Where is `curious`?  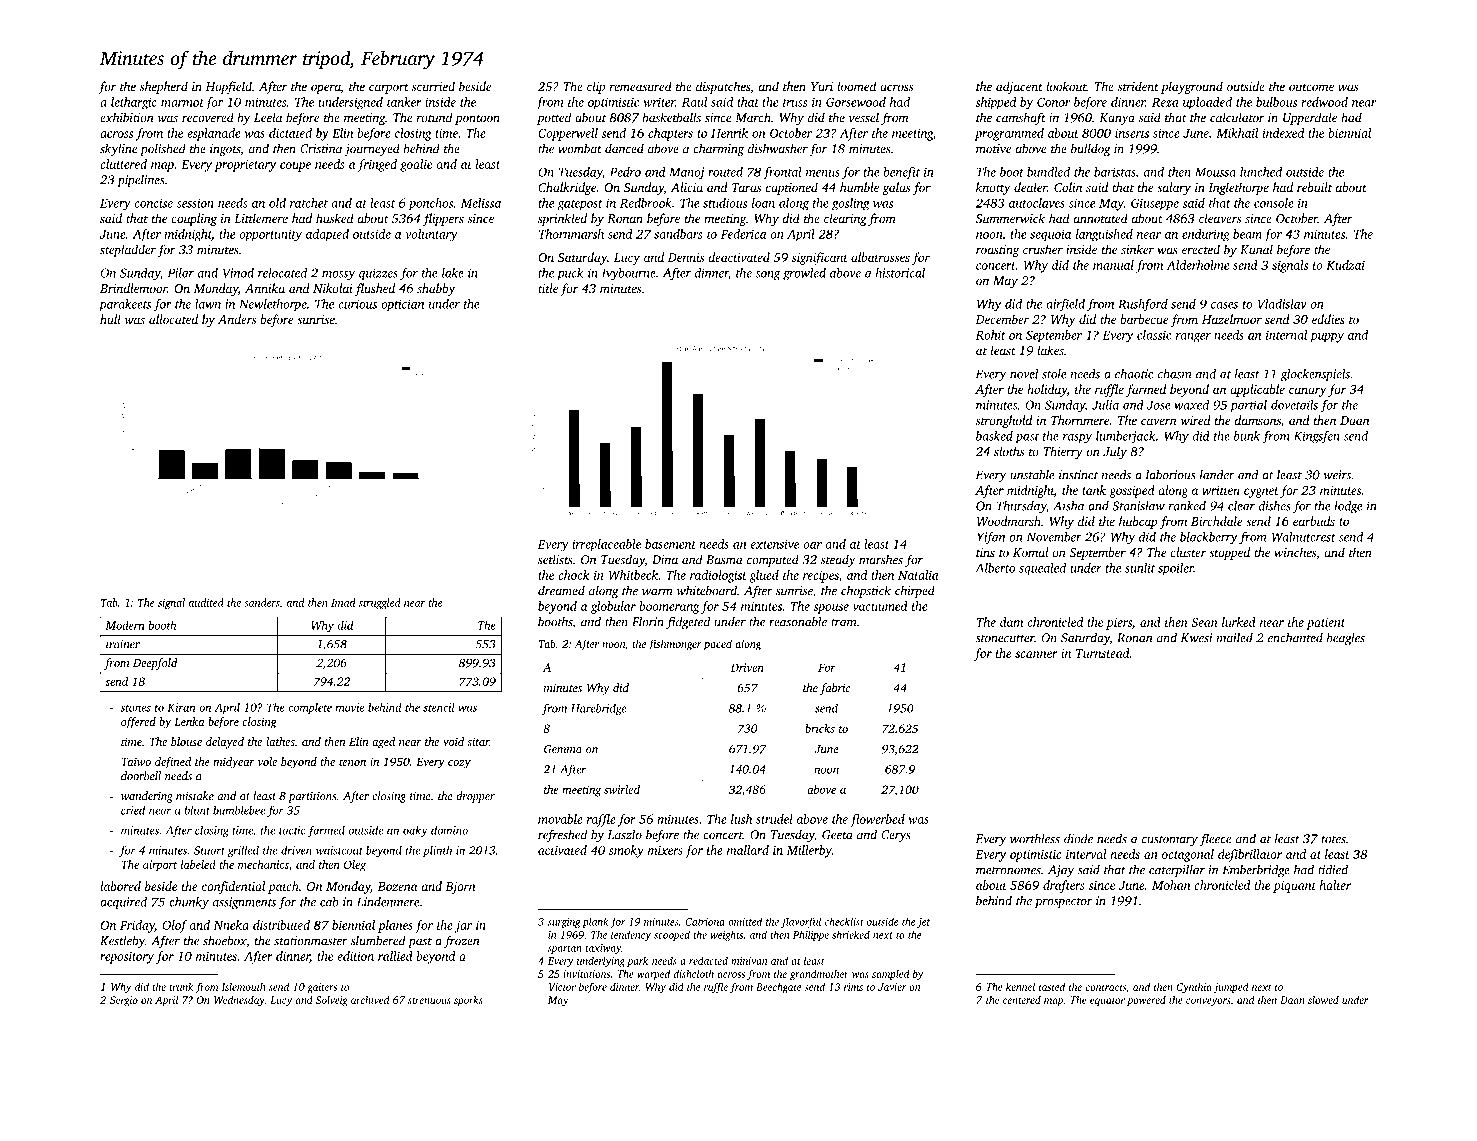
curious is located at coordinates (357, 304).
